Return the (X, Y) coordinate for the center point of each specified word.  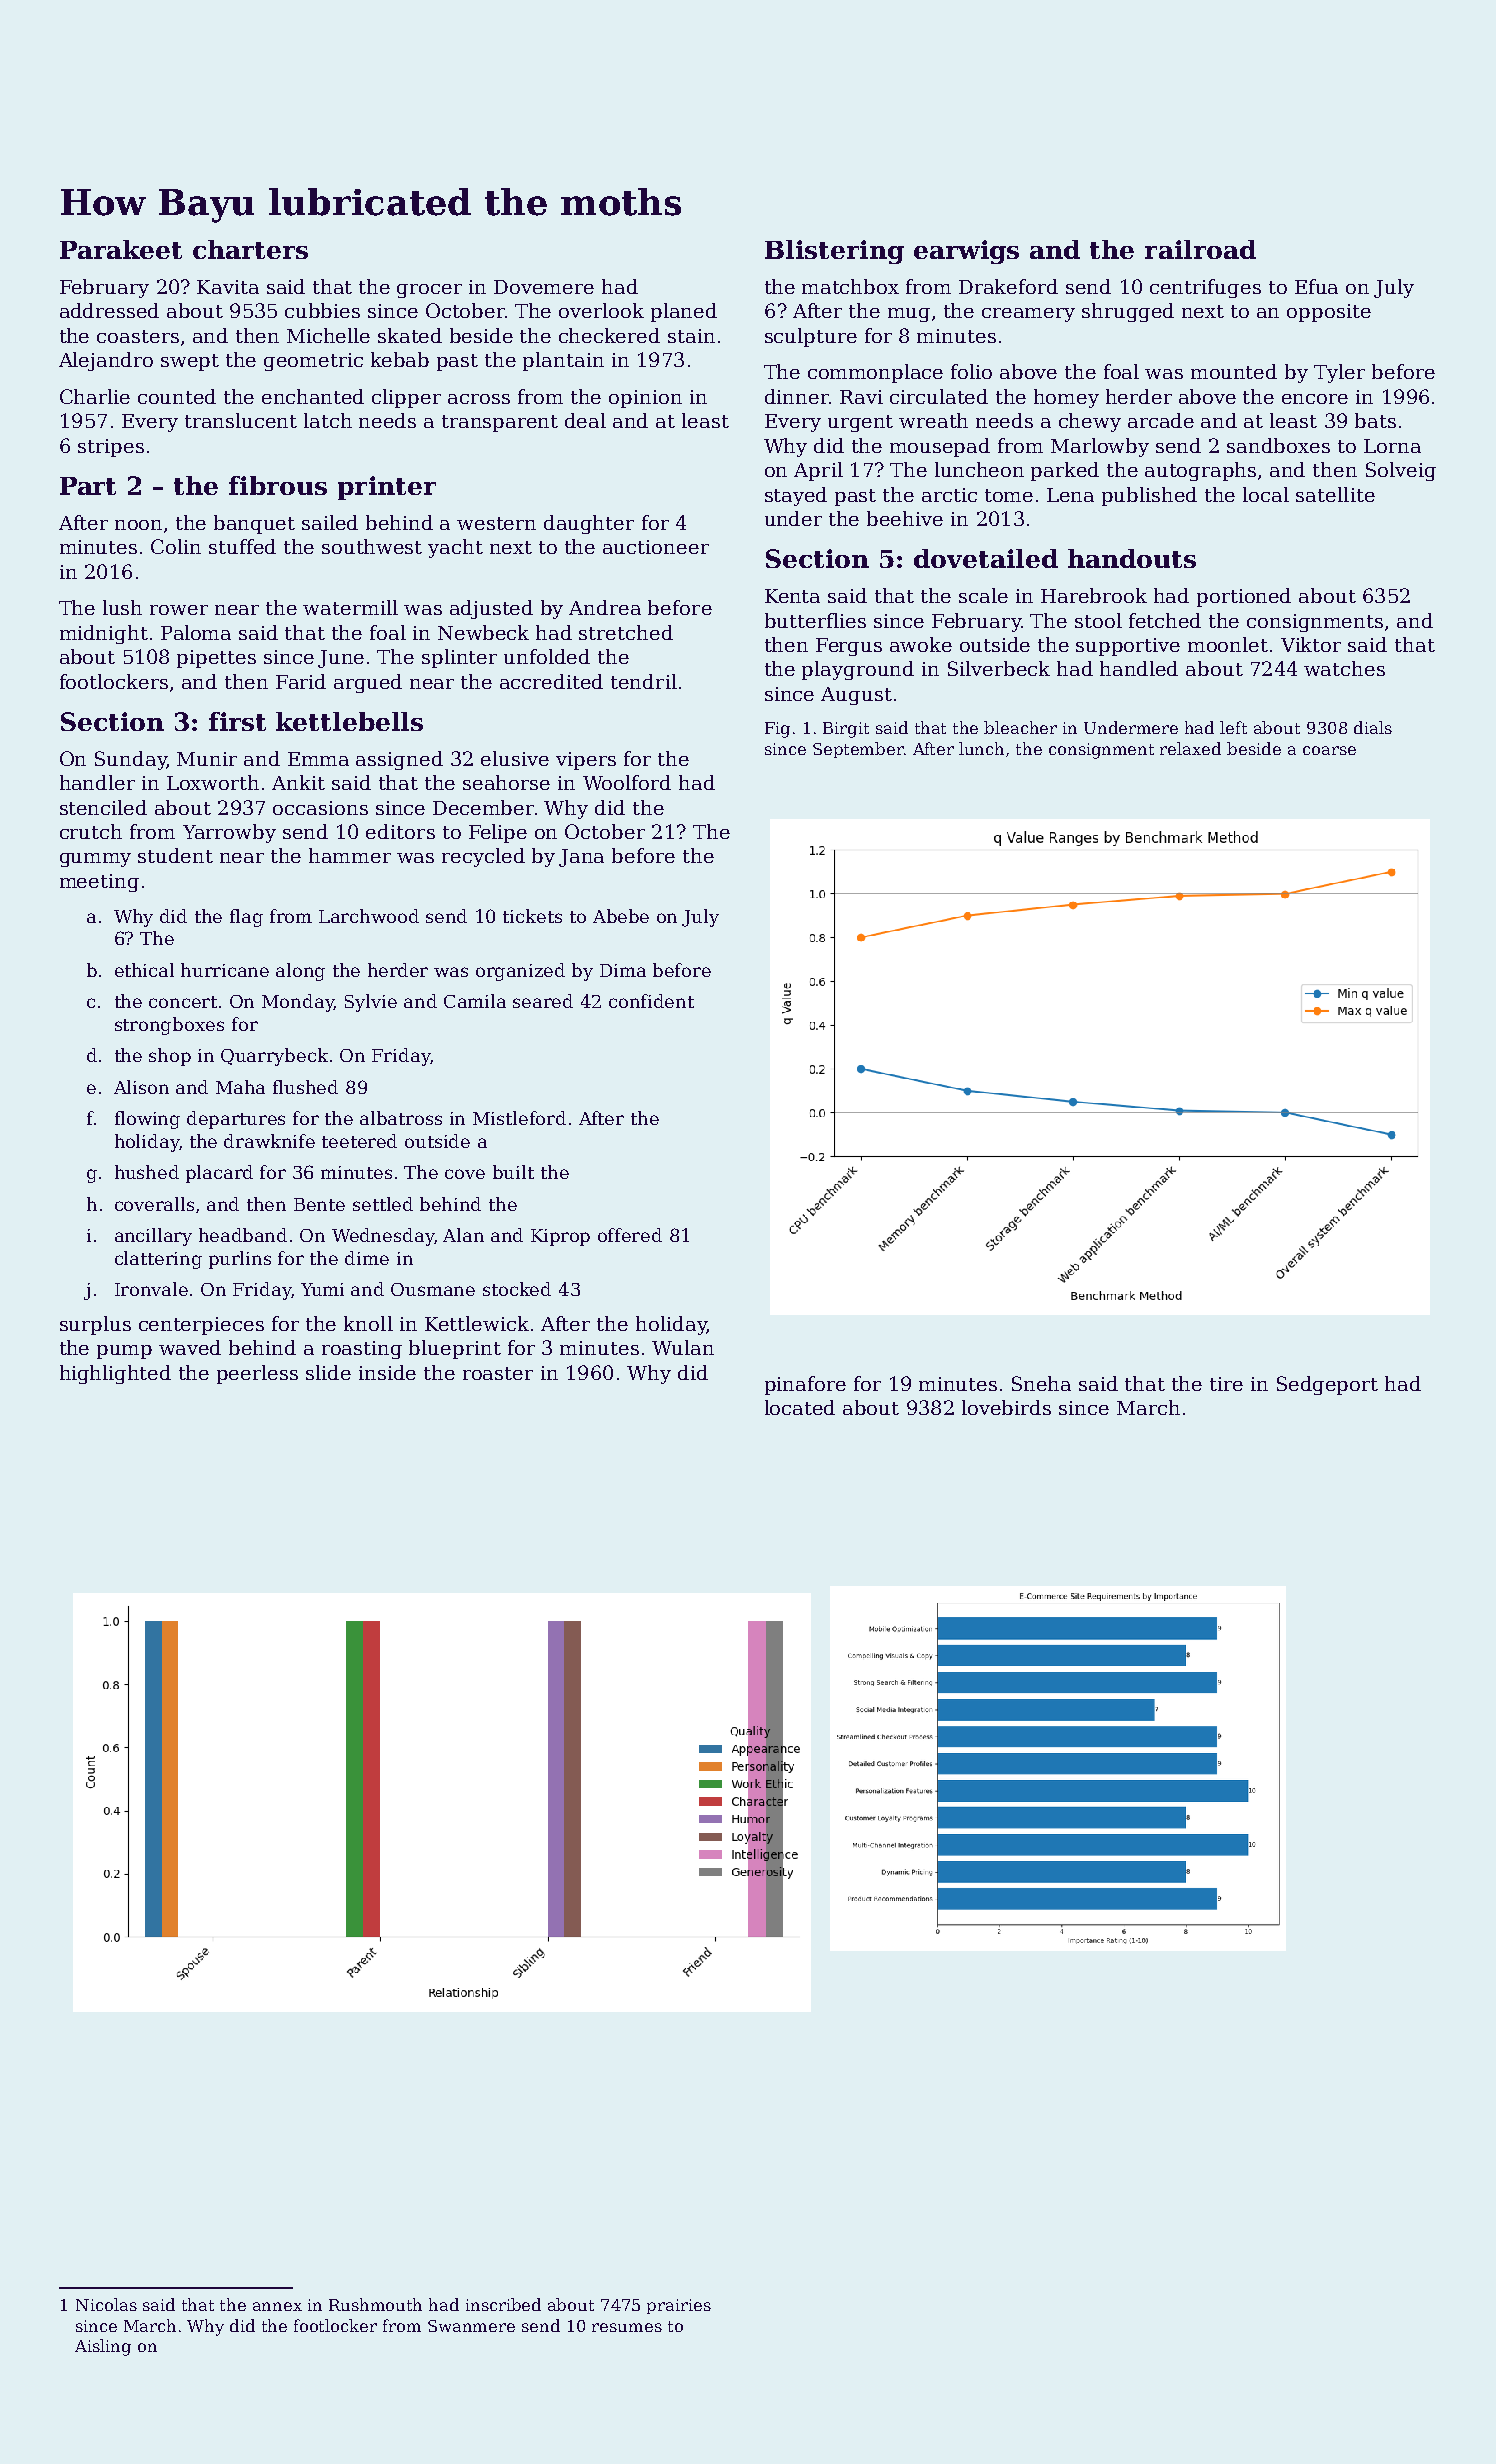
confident (651, 1001)
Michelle (328, 335)
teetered (359, 1141)
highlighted (115, 1374)
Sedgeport (1327, 1385)
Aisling (103, 2347)
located (800, 1407)
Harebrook (1094, 595)
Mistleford (519, 1118)
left (1233, 727)
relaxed (1190, 748)
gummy (95, 860)
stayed (796, 496)
